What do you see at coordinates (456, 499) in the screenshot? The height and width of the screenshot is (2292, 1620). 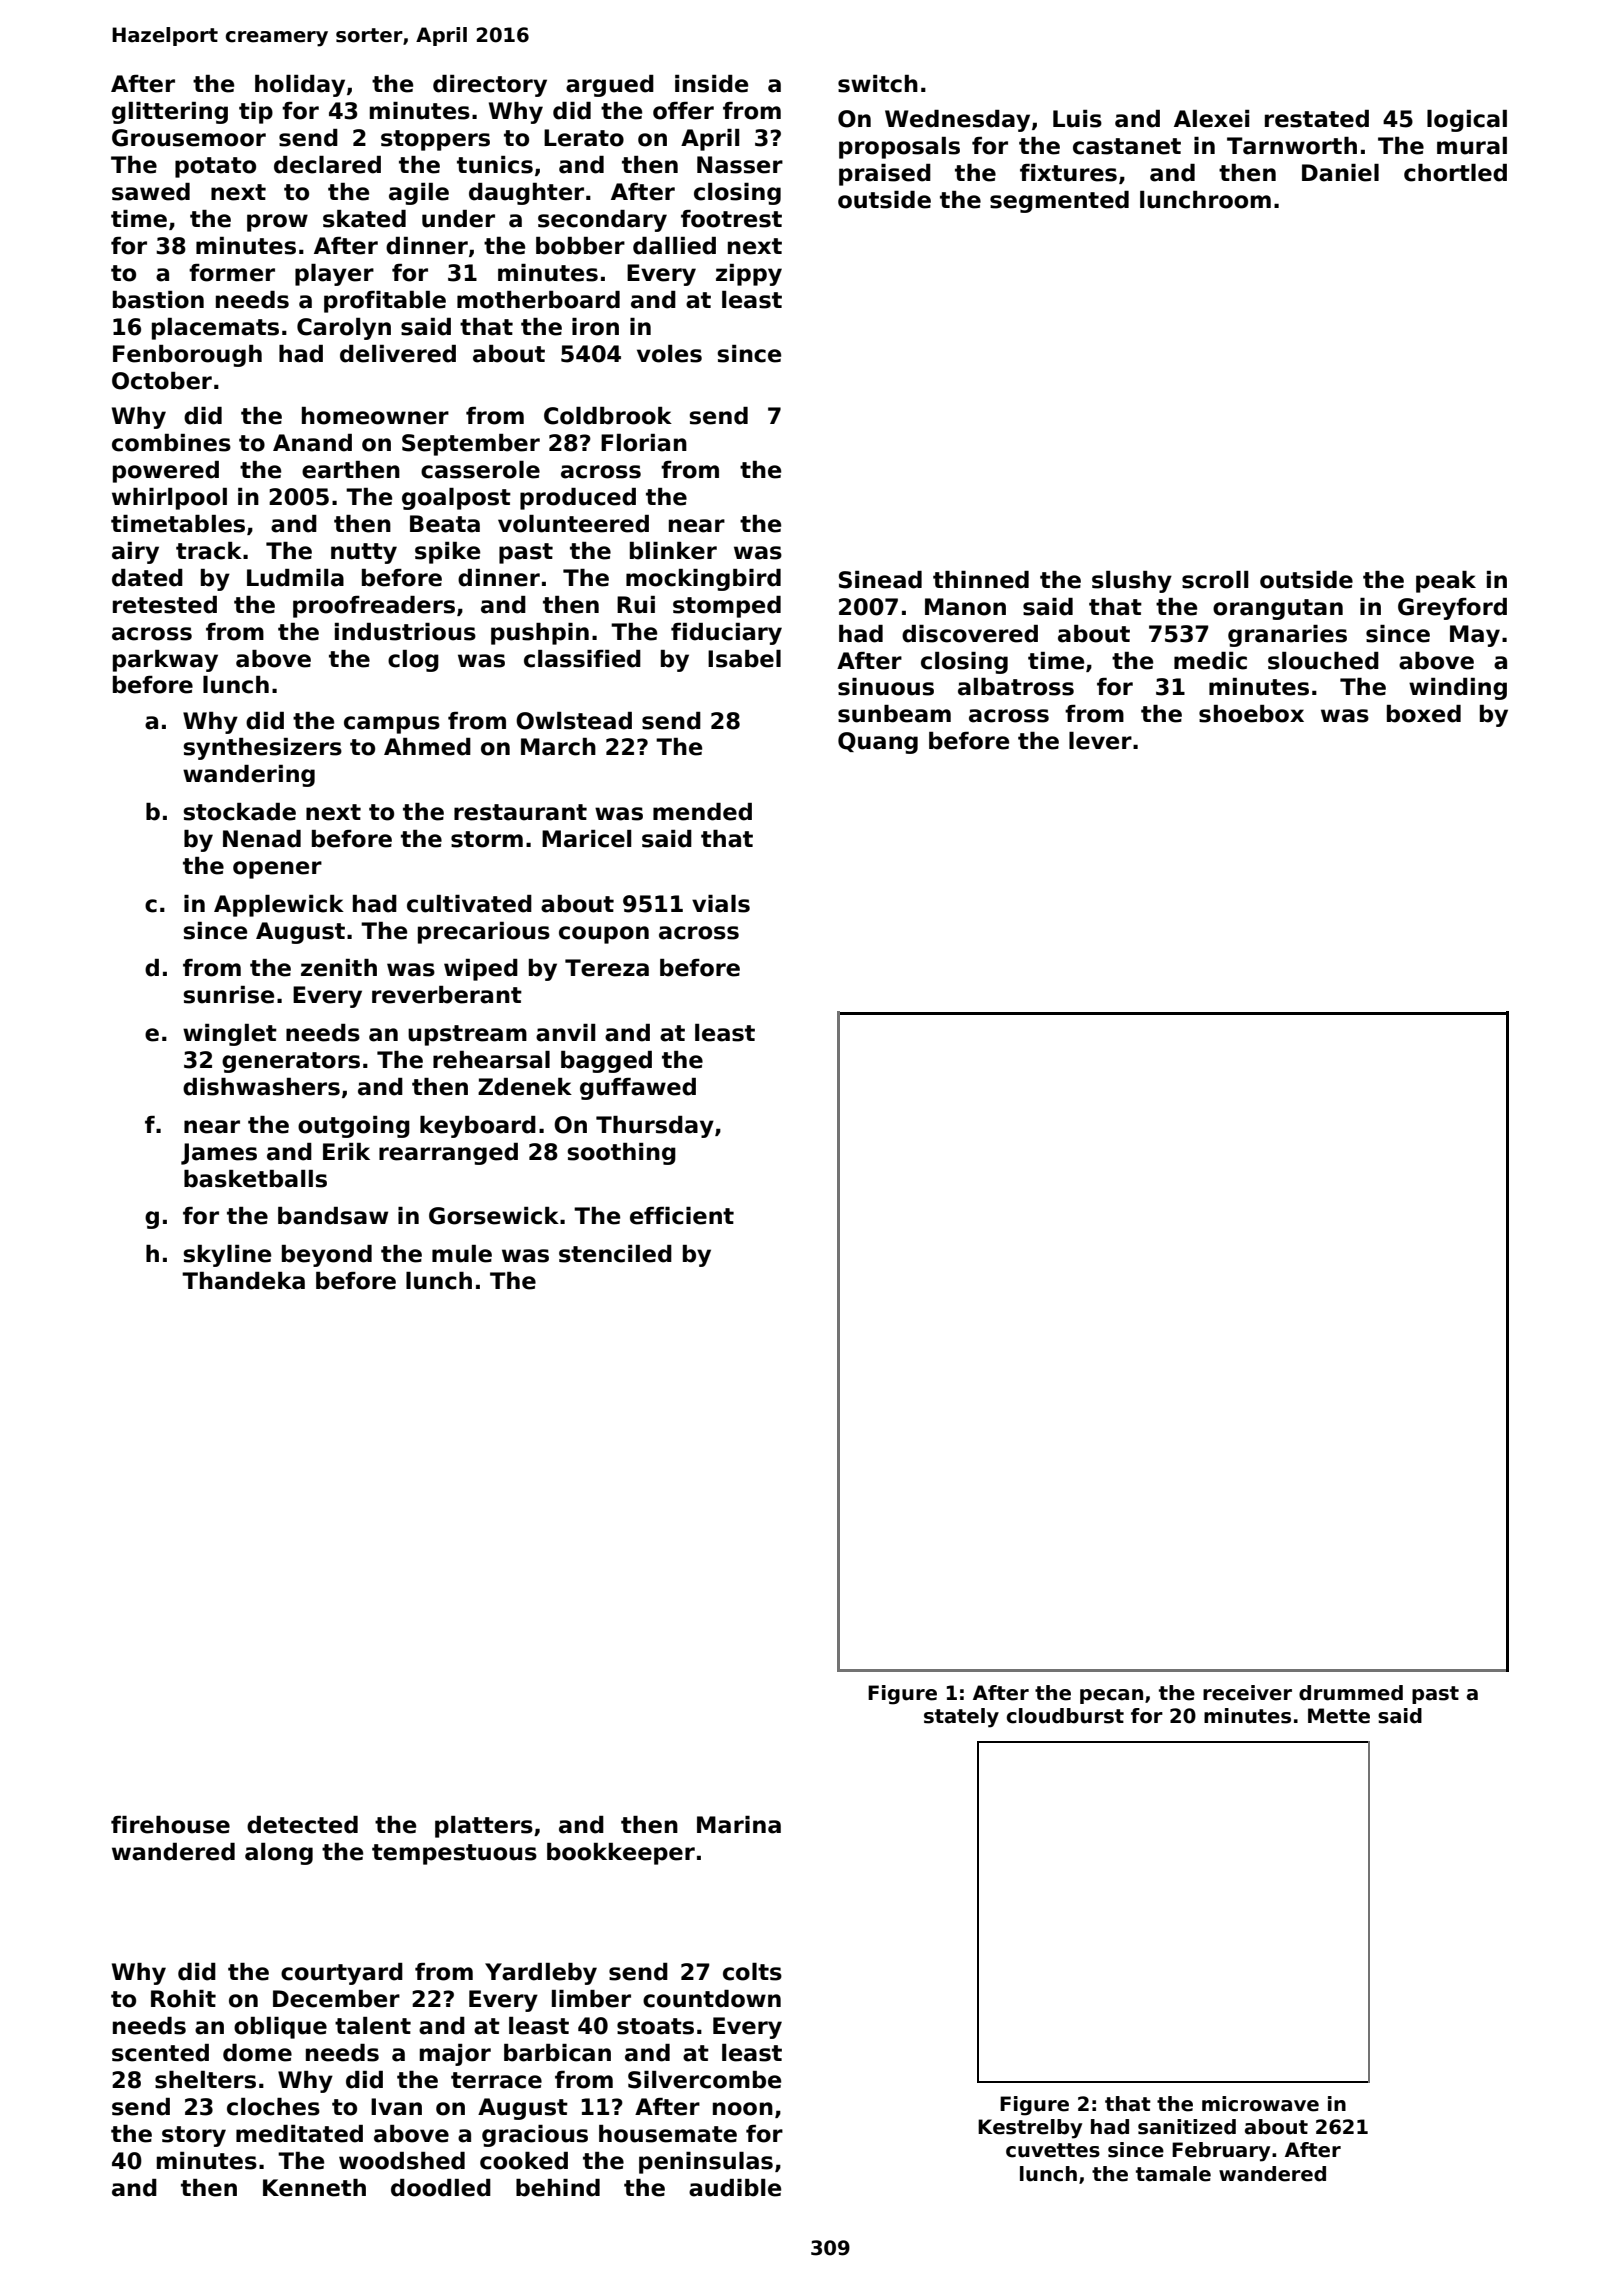 I see `goalpost` at bounding box center [456, 499].
